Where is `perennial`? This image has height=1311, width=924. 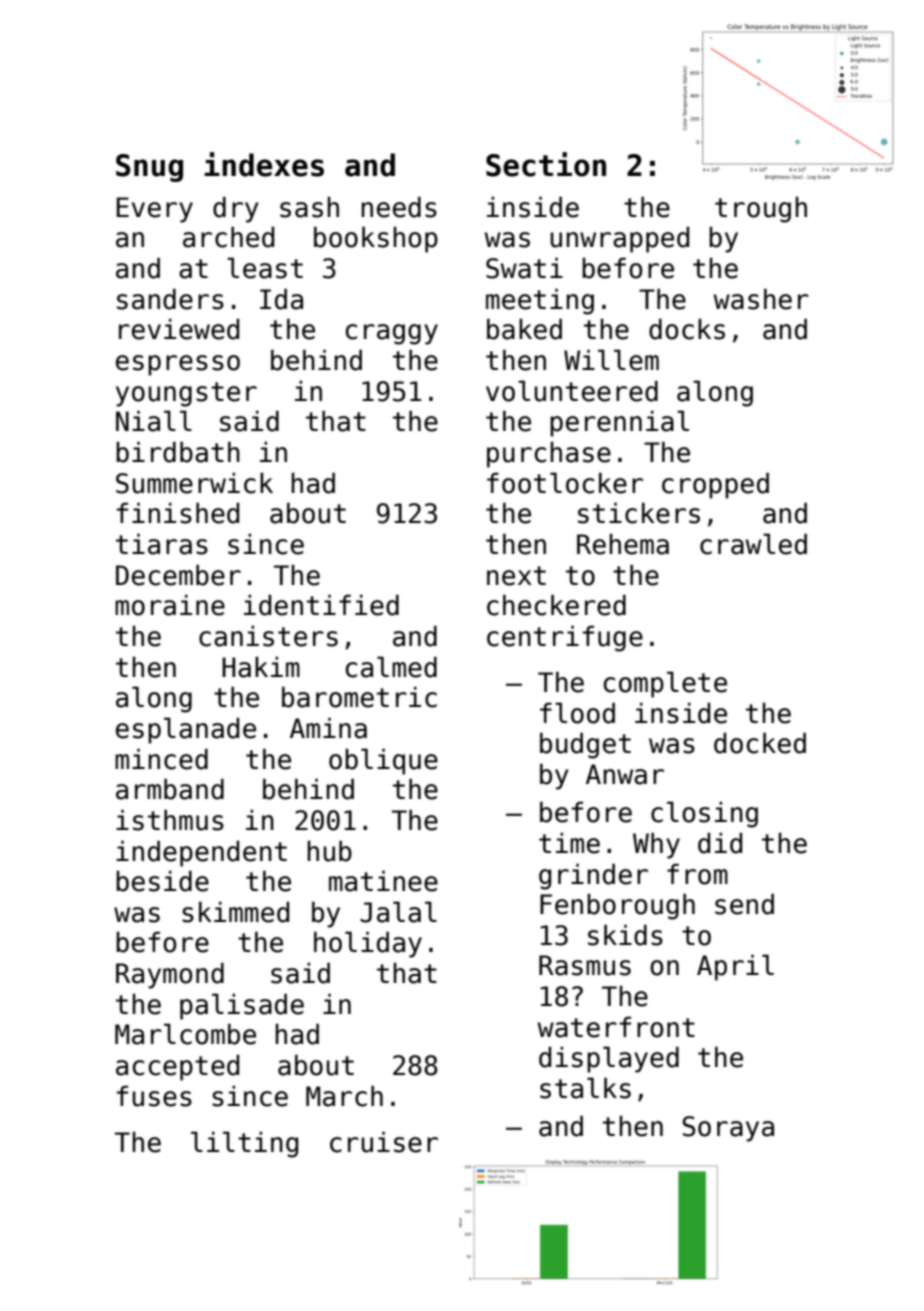 perennial is located at coordinates (619, 423).
